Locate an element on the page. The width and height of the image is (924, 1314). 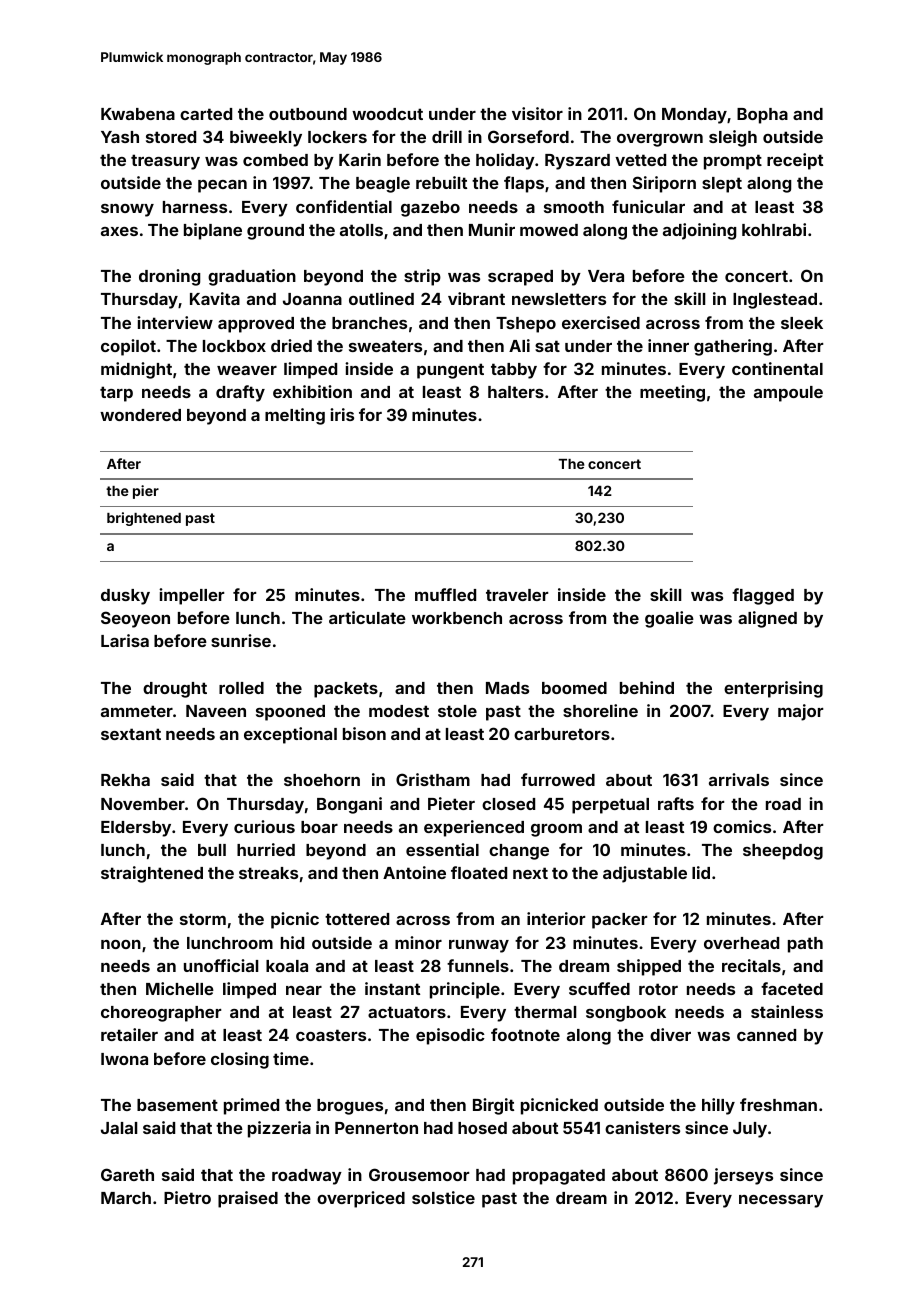
furrowed is located at coordinates (558, 779).
